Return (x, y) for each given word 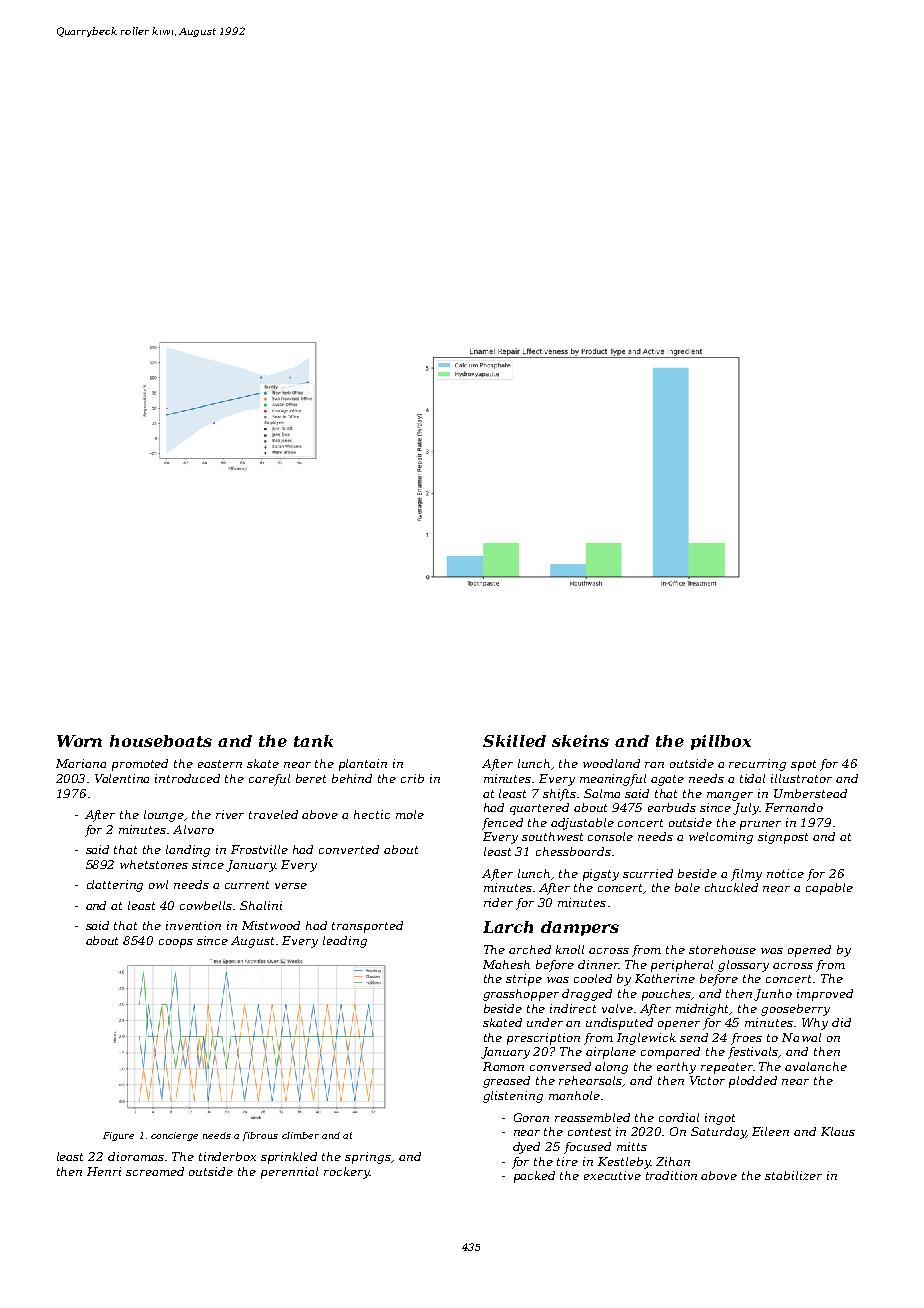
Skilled (514, 741)
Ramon (503, 1066)
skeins (580, 741)
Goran (531, 1117)
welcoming (721, 838)
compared (670, 1053)
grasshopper (521, 995)
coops (176, 943)
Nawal (801, 1037)
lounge (164, 816)
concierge (174, 1136)
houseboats (161, 741)
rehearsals (591, 1081)
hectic (372, 814)
